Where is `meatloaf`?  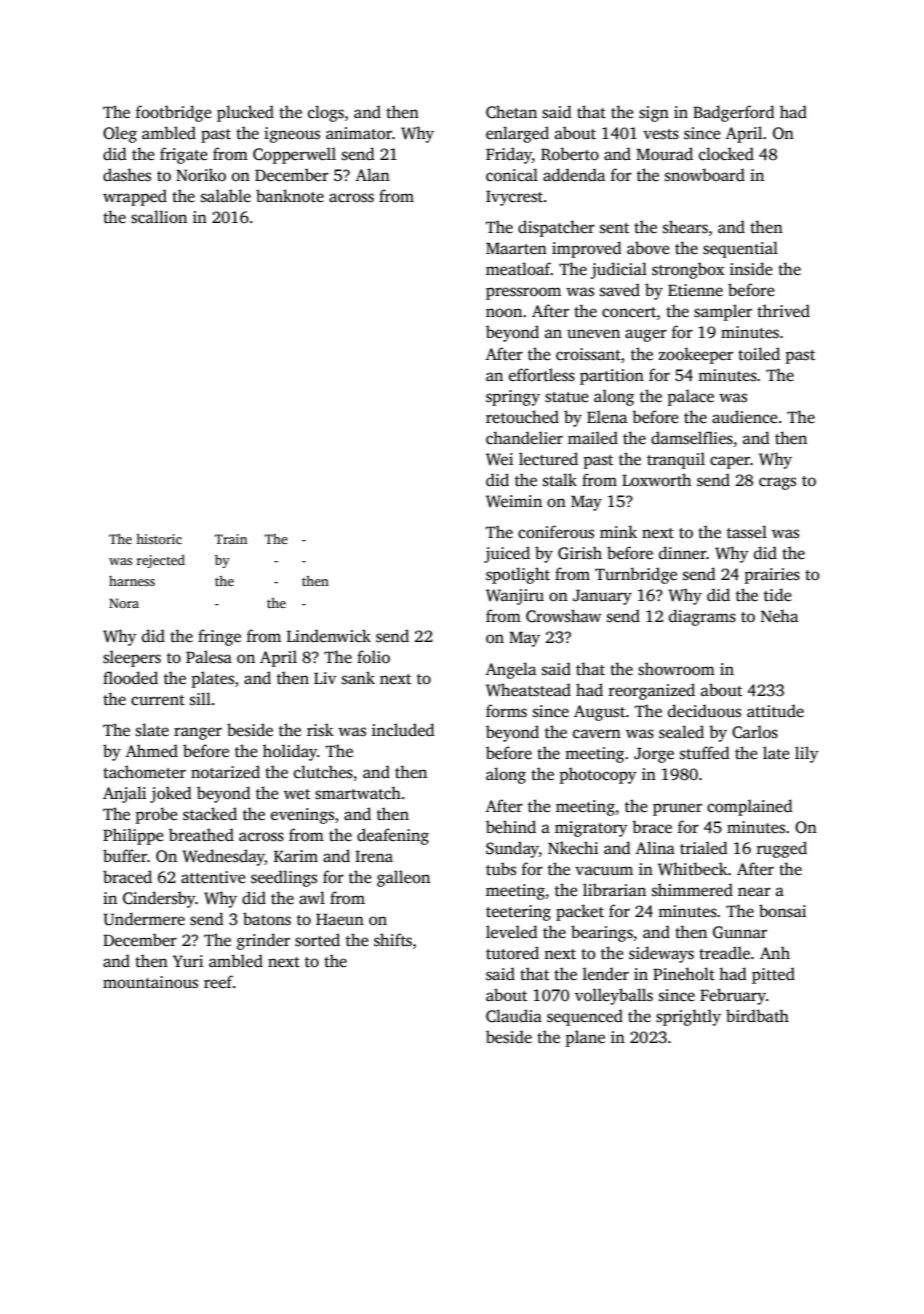 meatloaf is located at coordinates (518, 269).
